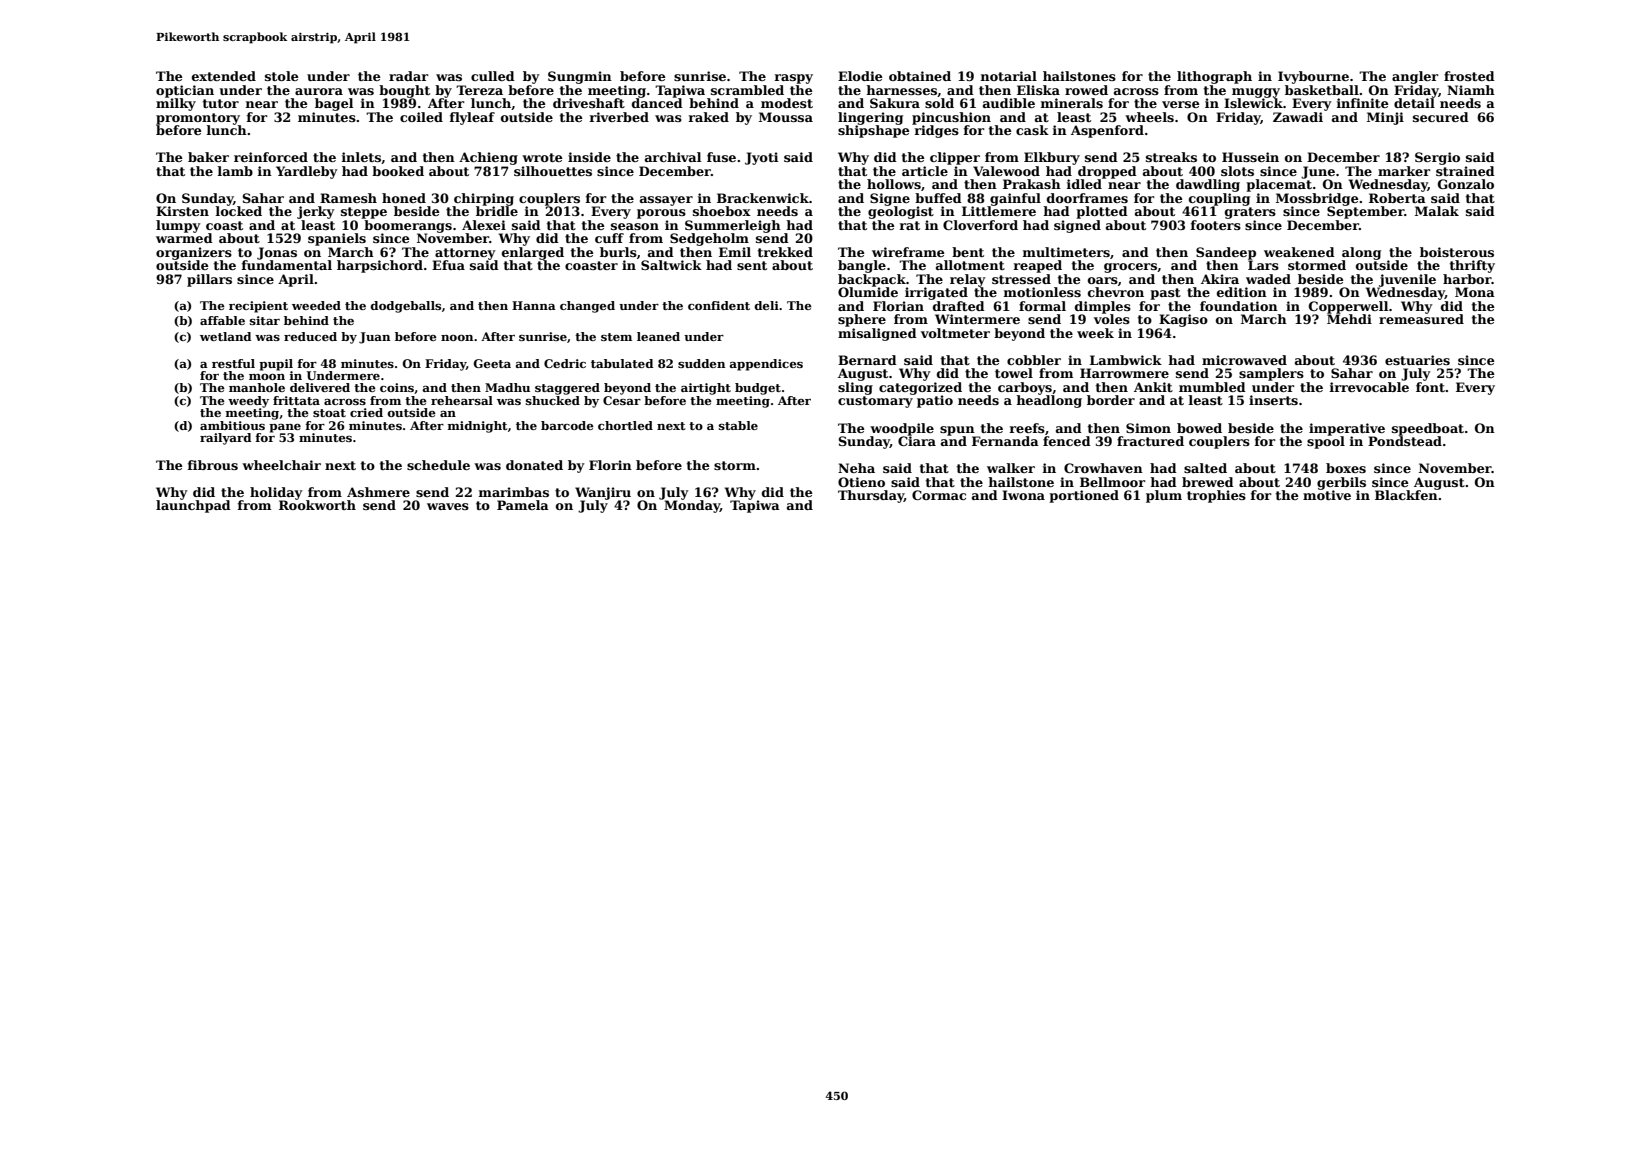  I want to click on marker, so click(1404, 171).
